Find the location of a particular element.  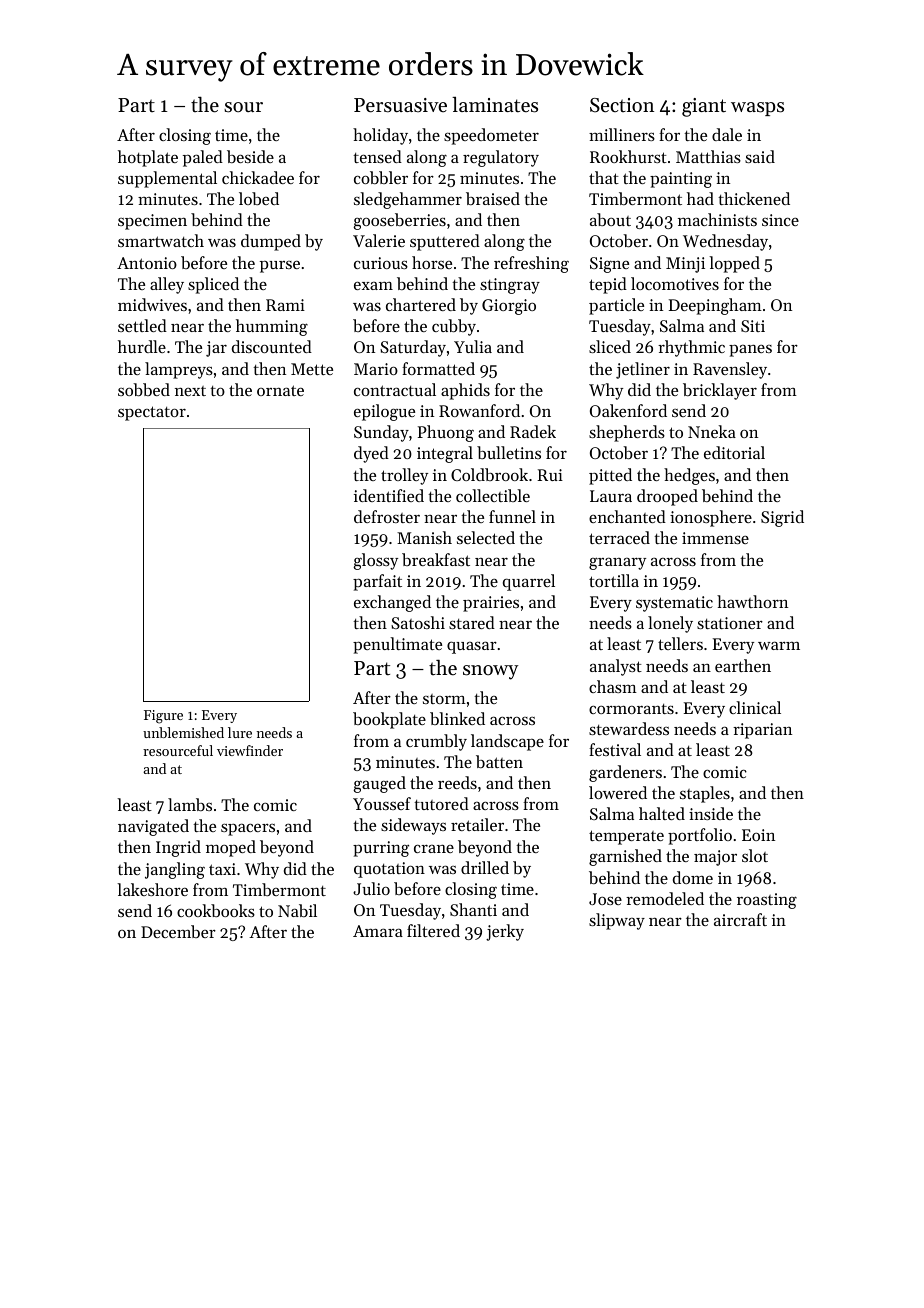

gauged is located at coordinates (379, 784).
